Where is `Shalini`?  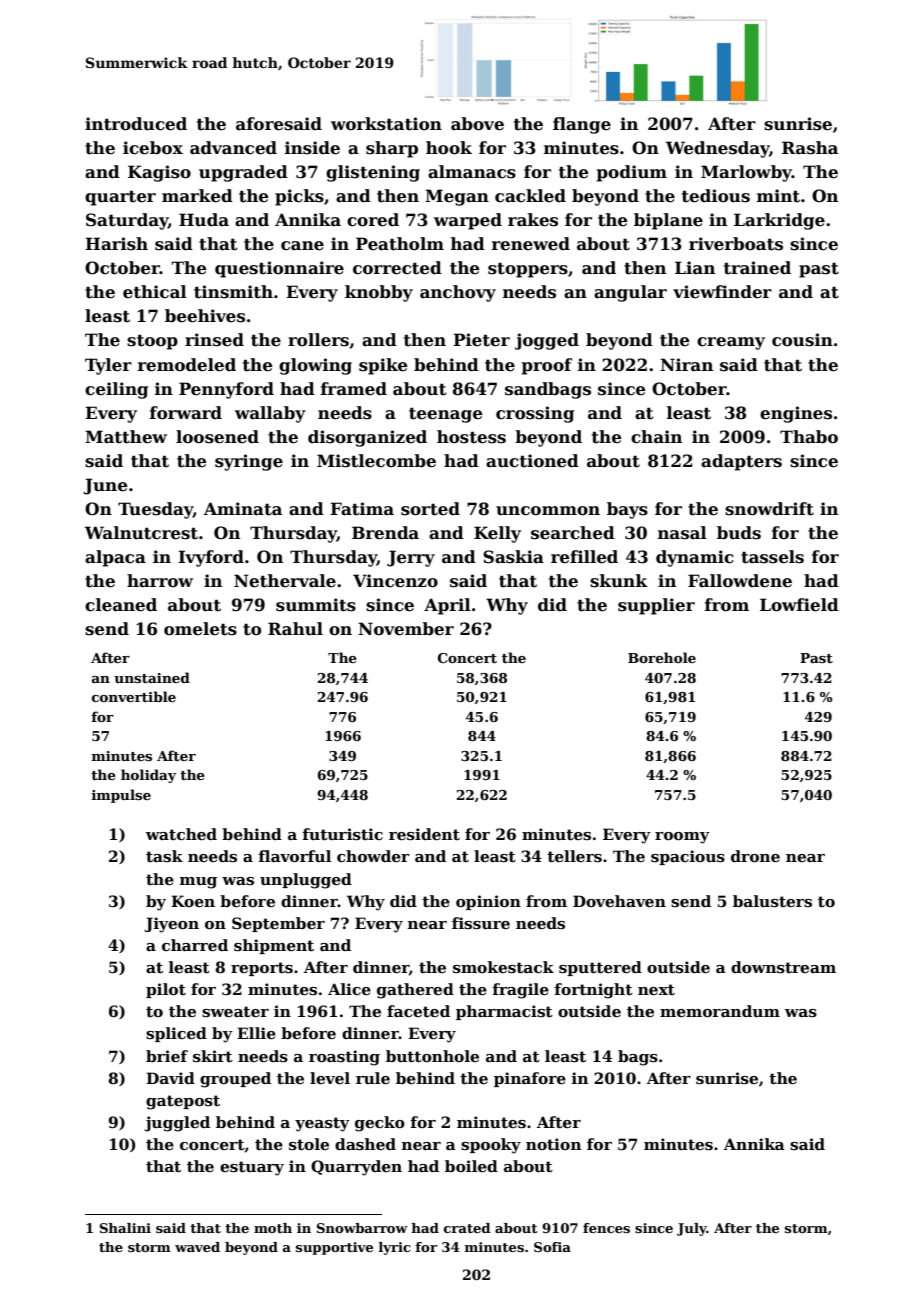 Shalini is located at coordinates (125, 1228).
